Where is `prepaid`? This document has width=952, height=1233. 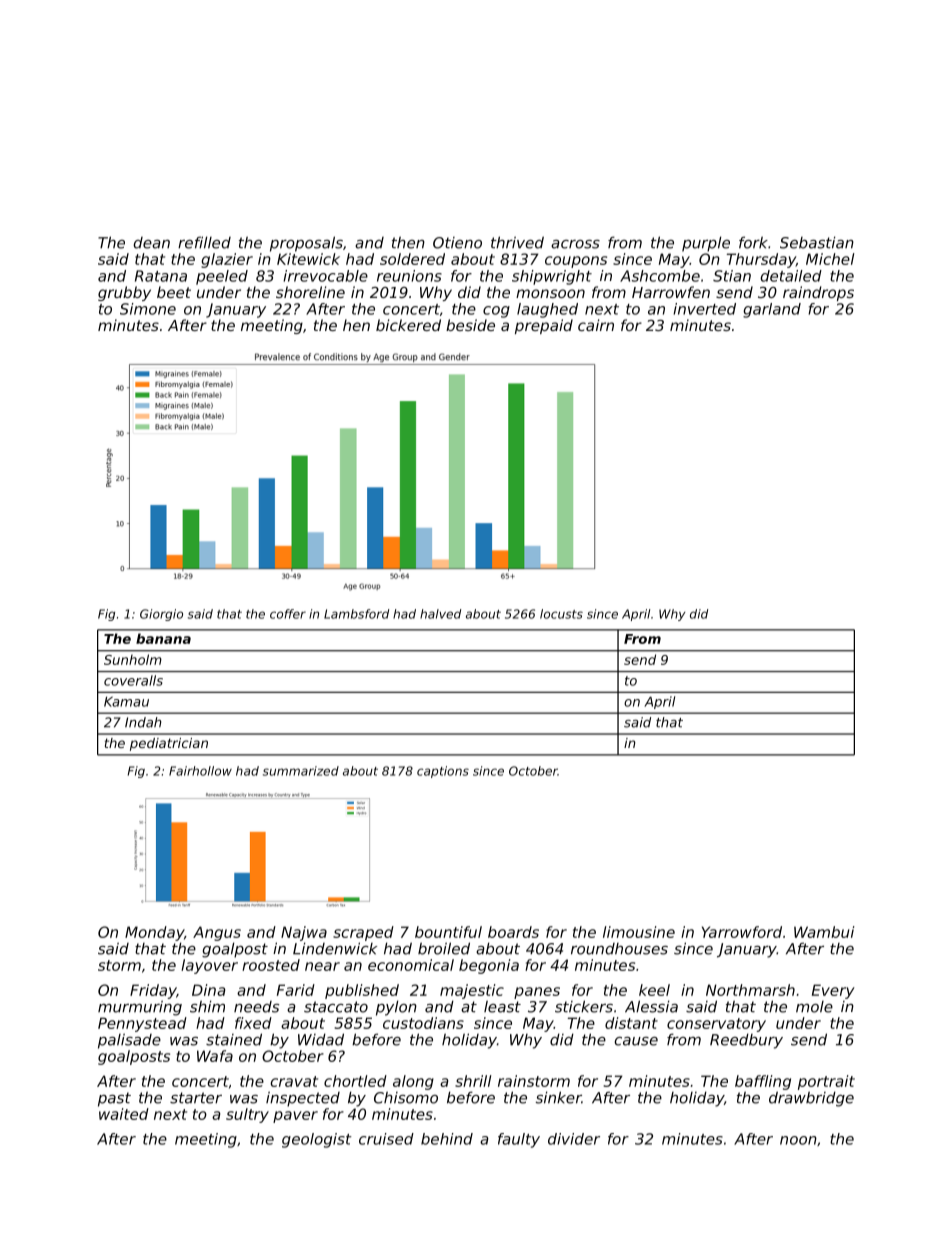 prepaid is located at coordinates (544, 326).
